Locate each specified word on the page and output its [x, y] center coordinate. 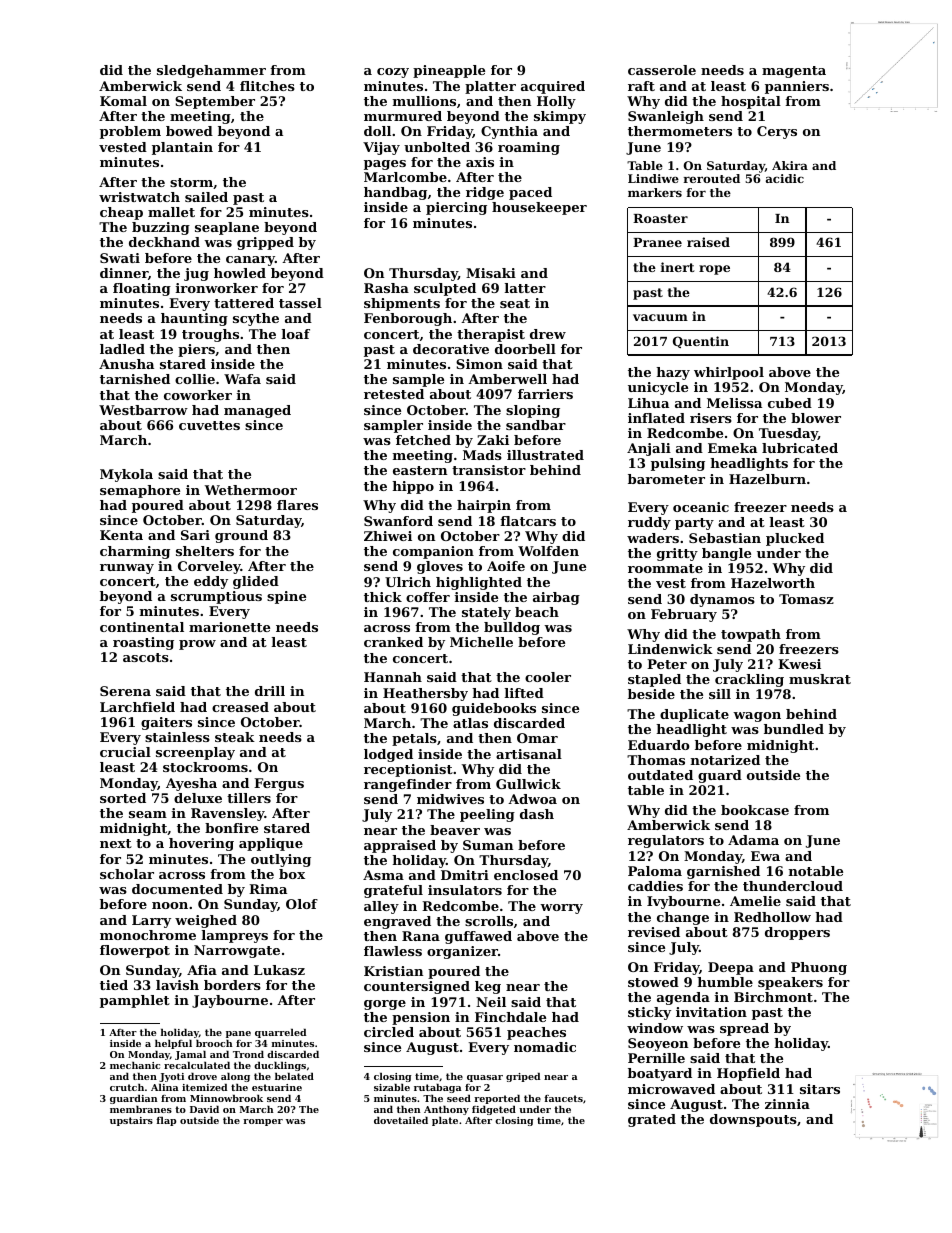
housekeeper [539, 208]
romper [263, 1122]
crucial [125, 752]
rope [714, 270]
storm [191, 182]
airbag [556, 598]
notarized [725, 760]
